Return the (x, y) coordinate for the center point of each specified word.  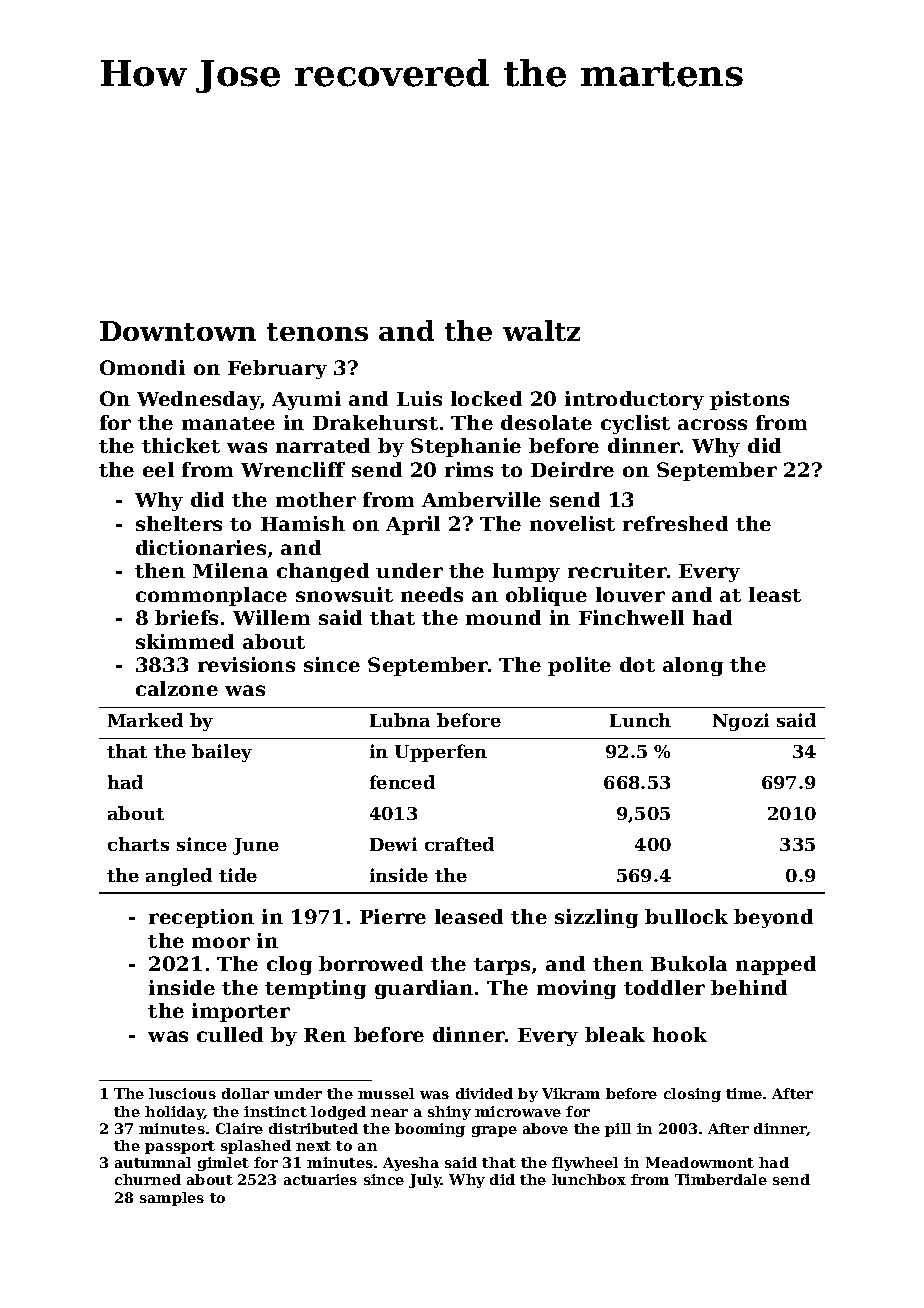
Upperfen (441, 753)
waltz (541, 330)
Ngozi (741, 722)
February (277, 369)
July (425, 1181)
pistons (749, 400)
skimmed (185, 641)
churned (148, 1179)
